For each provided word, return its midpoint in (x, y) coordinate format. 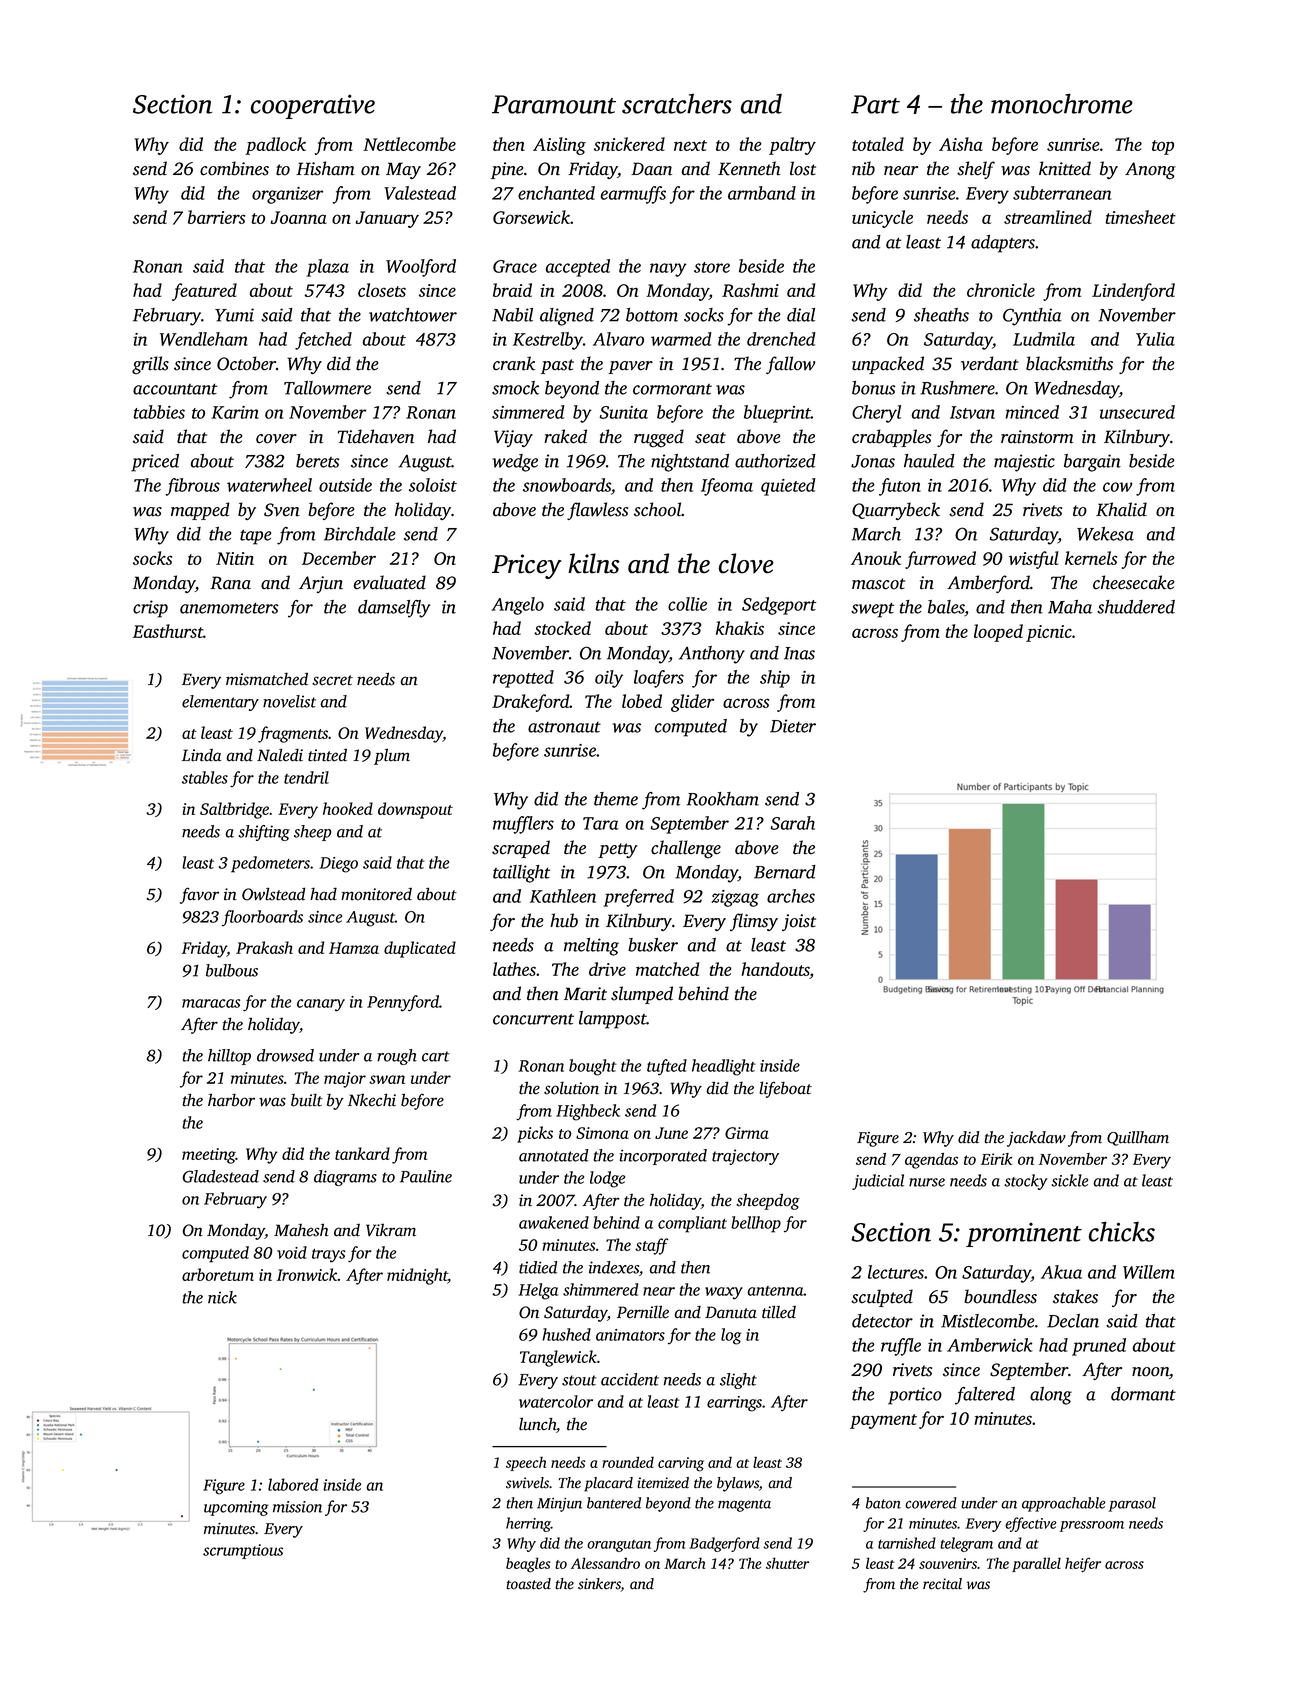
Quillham (1138, 1138)
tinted (327, 755)
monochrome (1062, 103)
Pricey (527, 566)
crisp (150, 609)
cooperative (312, 106)
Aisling (559, 146)
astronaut (564, 727)
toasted (528, 1584)
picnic (1049, 633)
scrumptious (243, 1551)
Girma (747, 1133)
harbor (231, 1100)
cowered (931, 1503)
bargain (1092, 463)
